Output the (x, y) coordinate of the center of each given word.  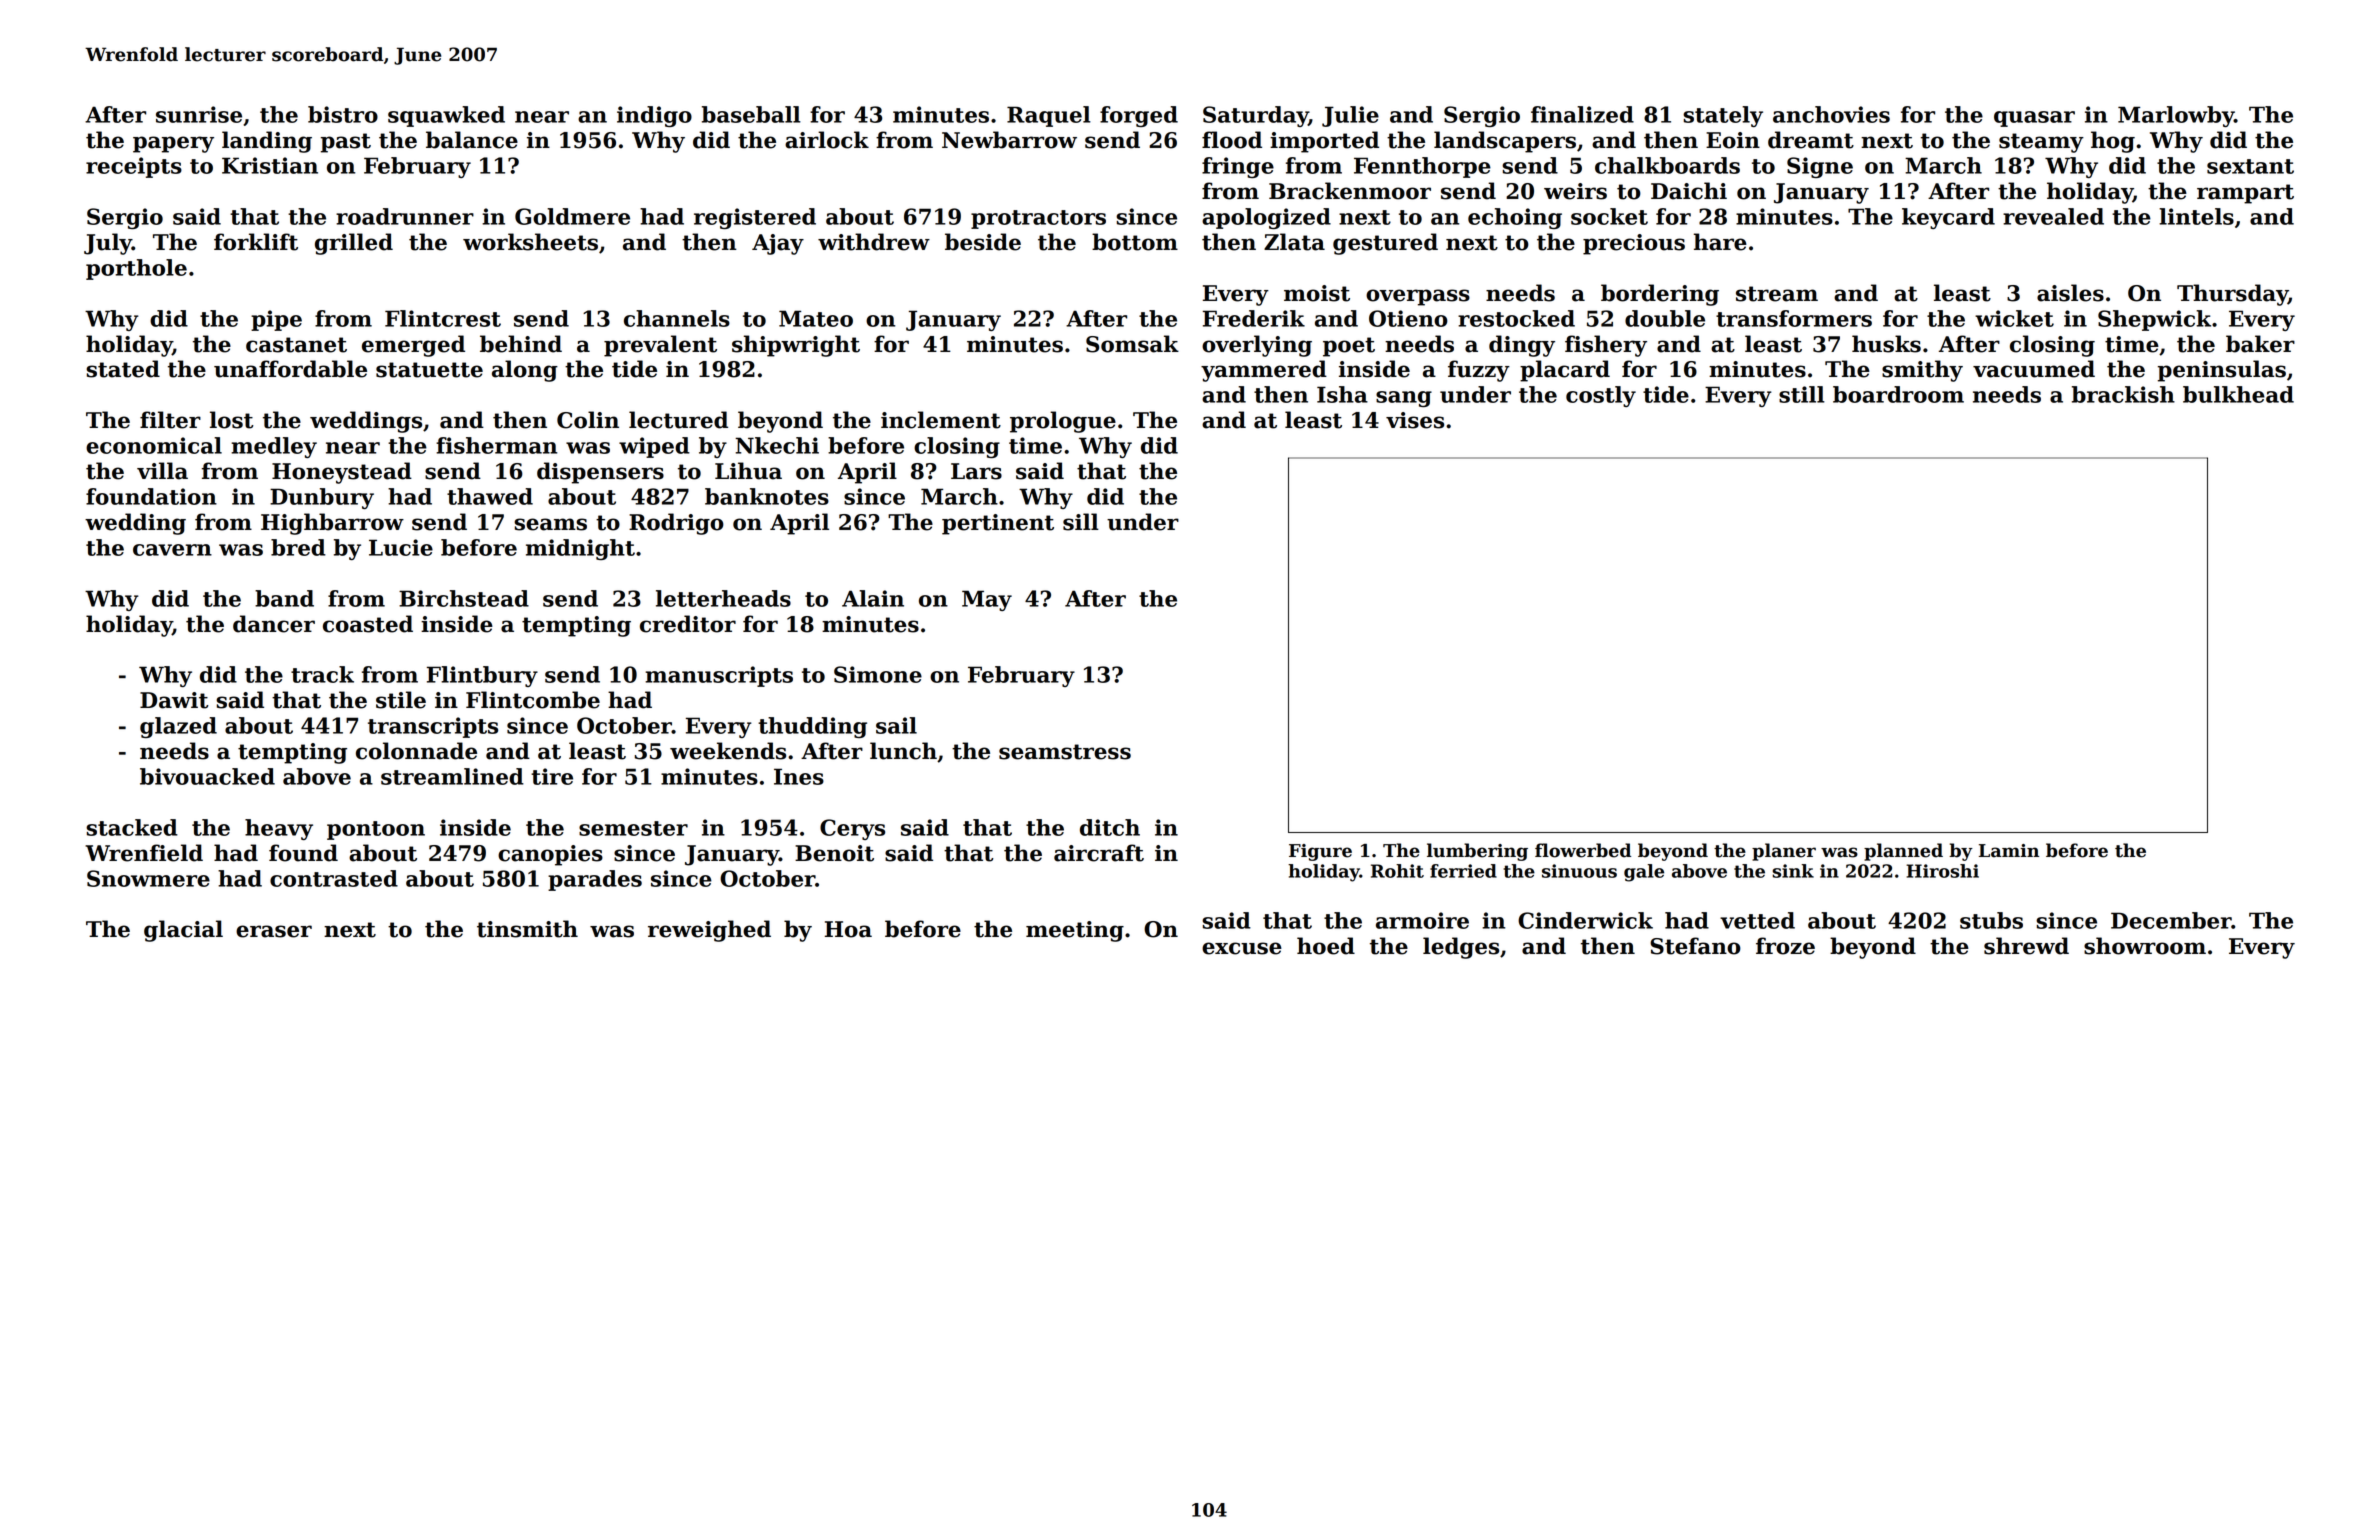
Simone (878, 674)
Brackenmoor (1350, 191)
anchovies (1831, 114)
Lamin (2009, 851)
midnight (580, 549)
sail (896, 725)
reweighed (709, 931)
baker (2260, 344)
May (987, 600)
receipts (134, 167)
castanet (296, 345)
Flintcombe (533, 700)
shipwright (796, 346)
